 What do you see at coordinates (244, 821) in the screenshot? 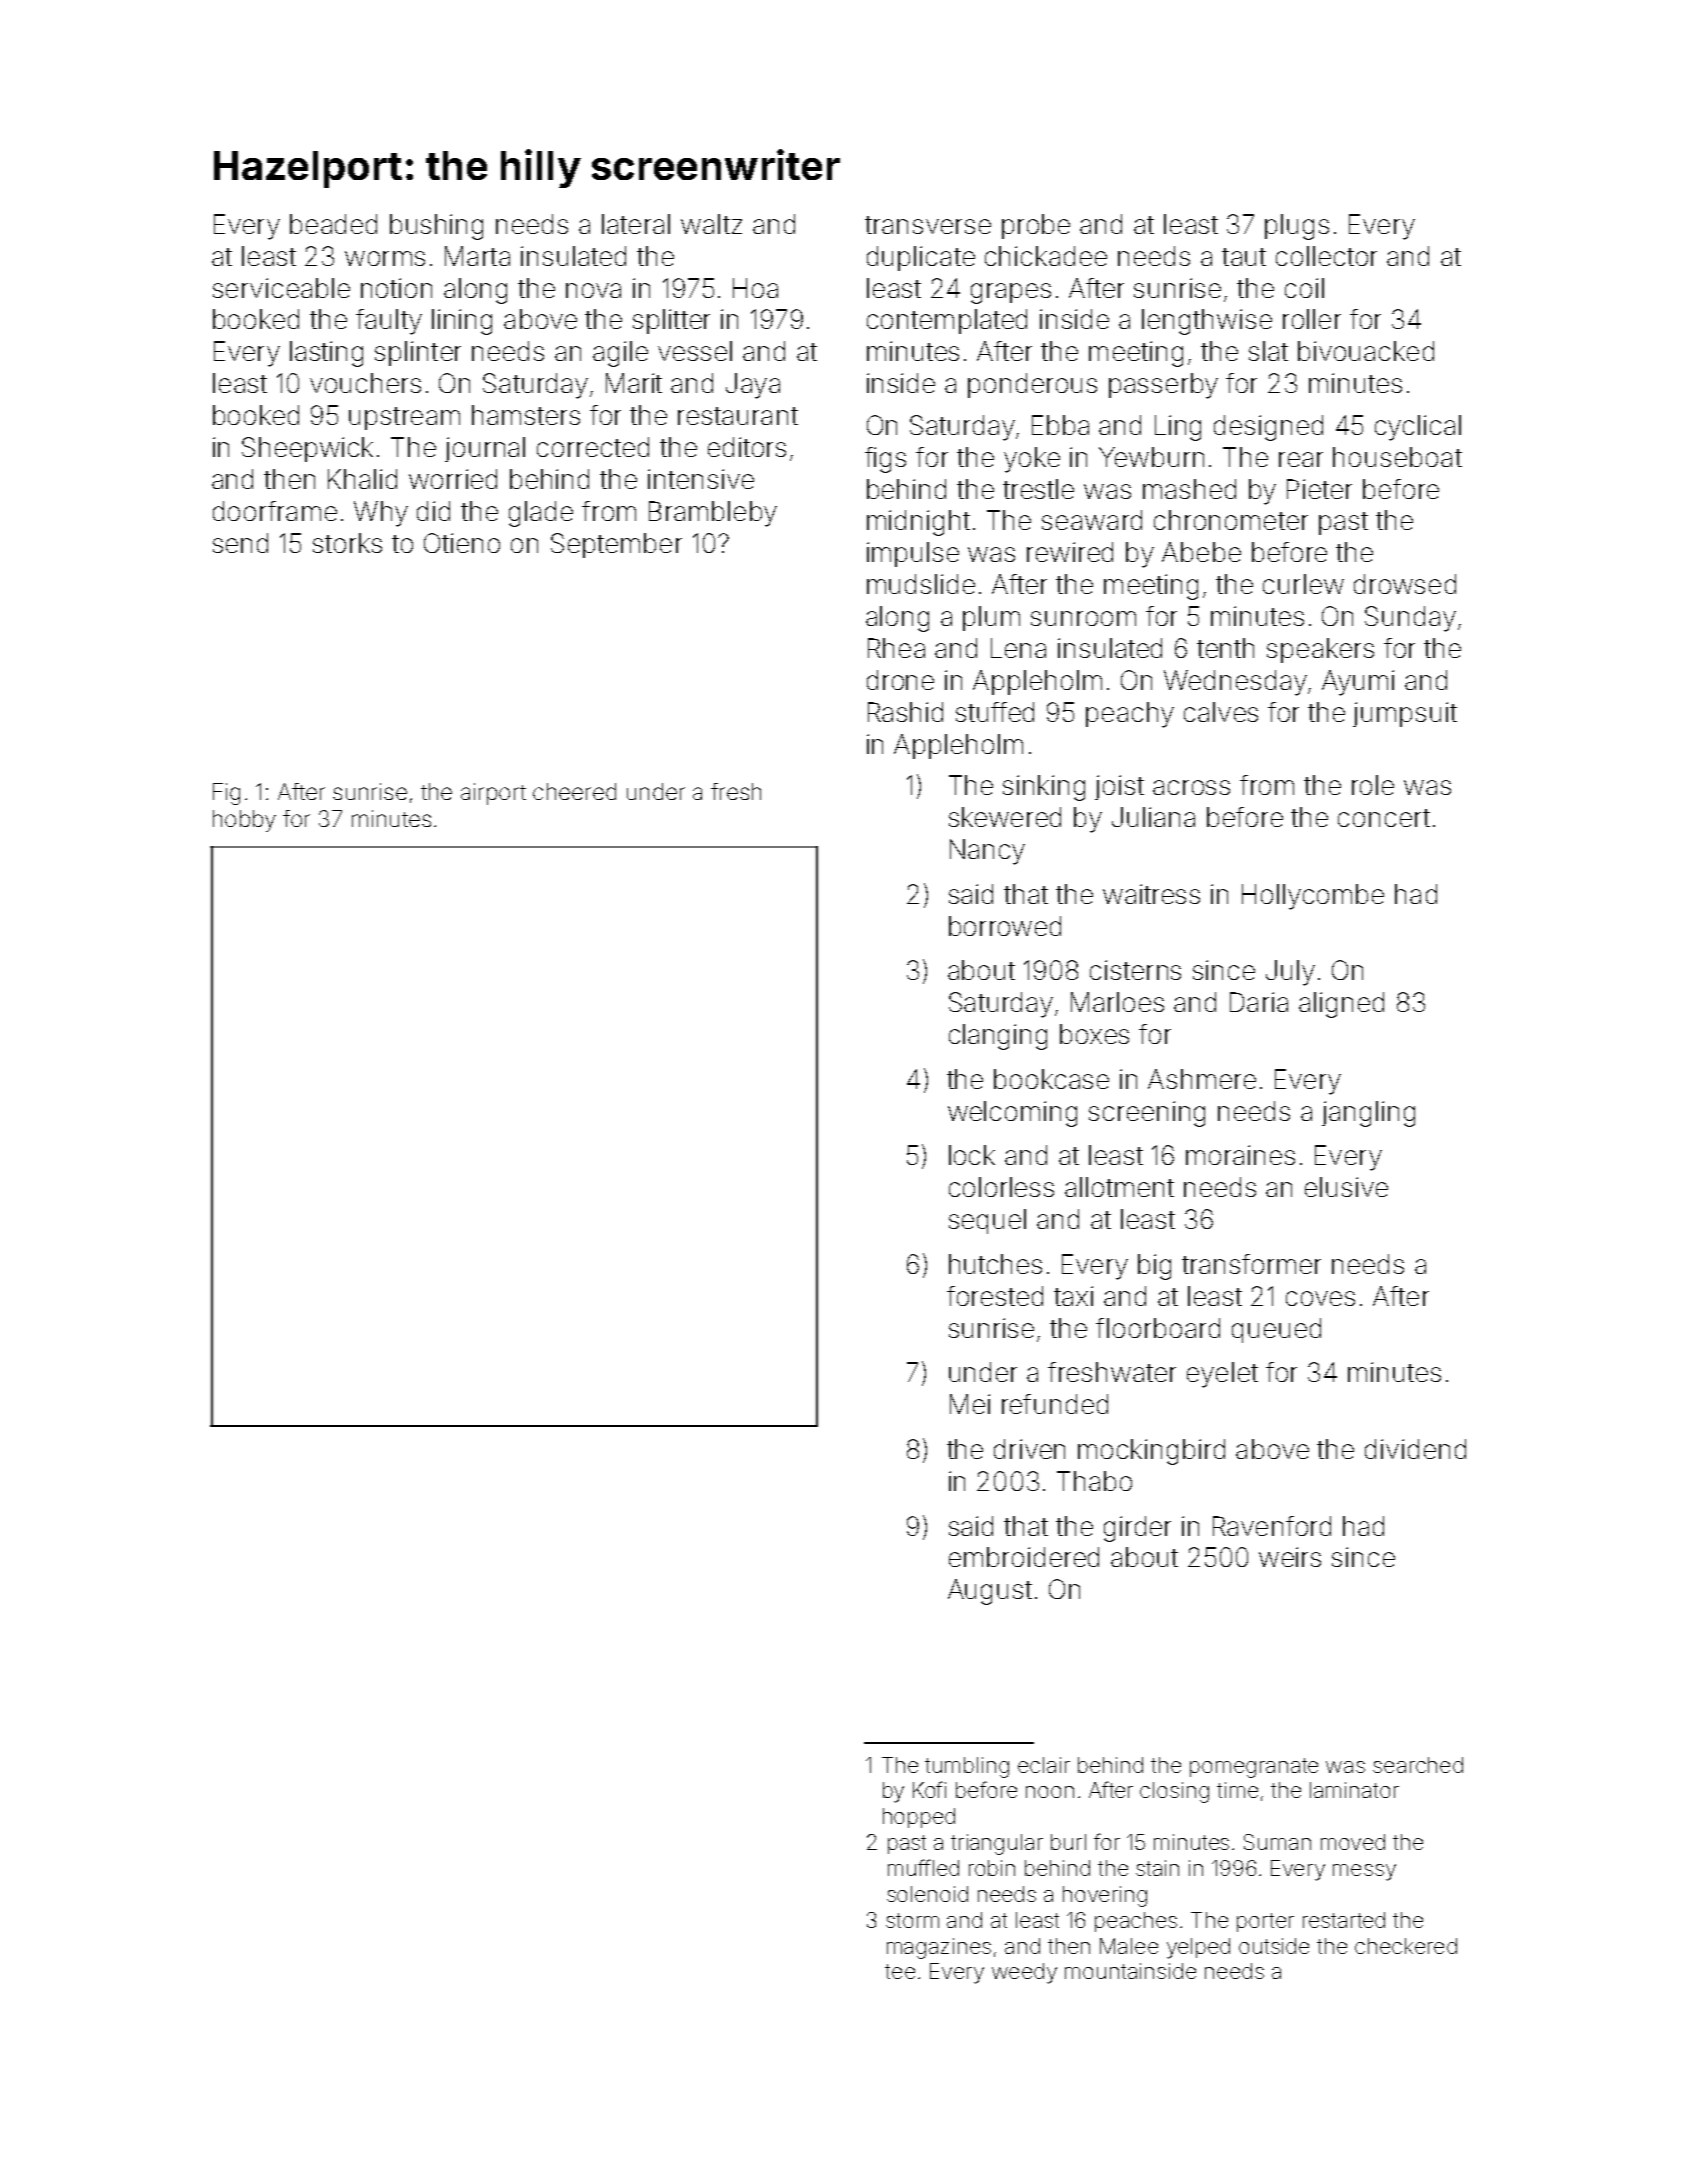
I see `hobby` at bounding box center [244, 821].
